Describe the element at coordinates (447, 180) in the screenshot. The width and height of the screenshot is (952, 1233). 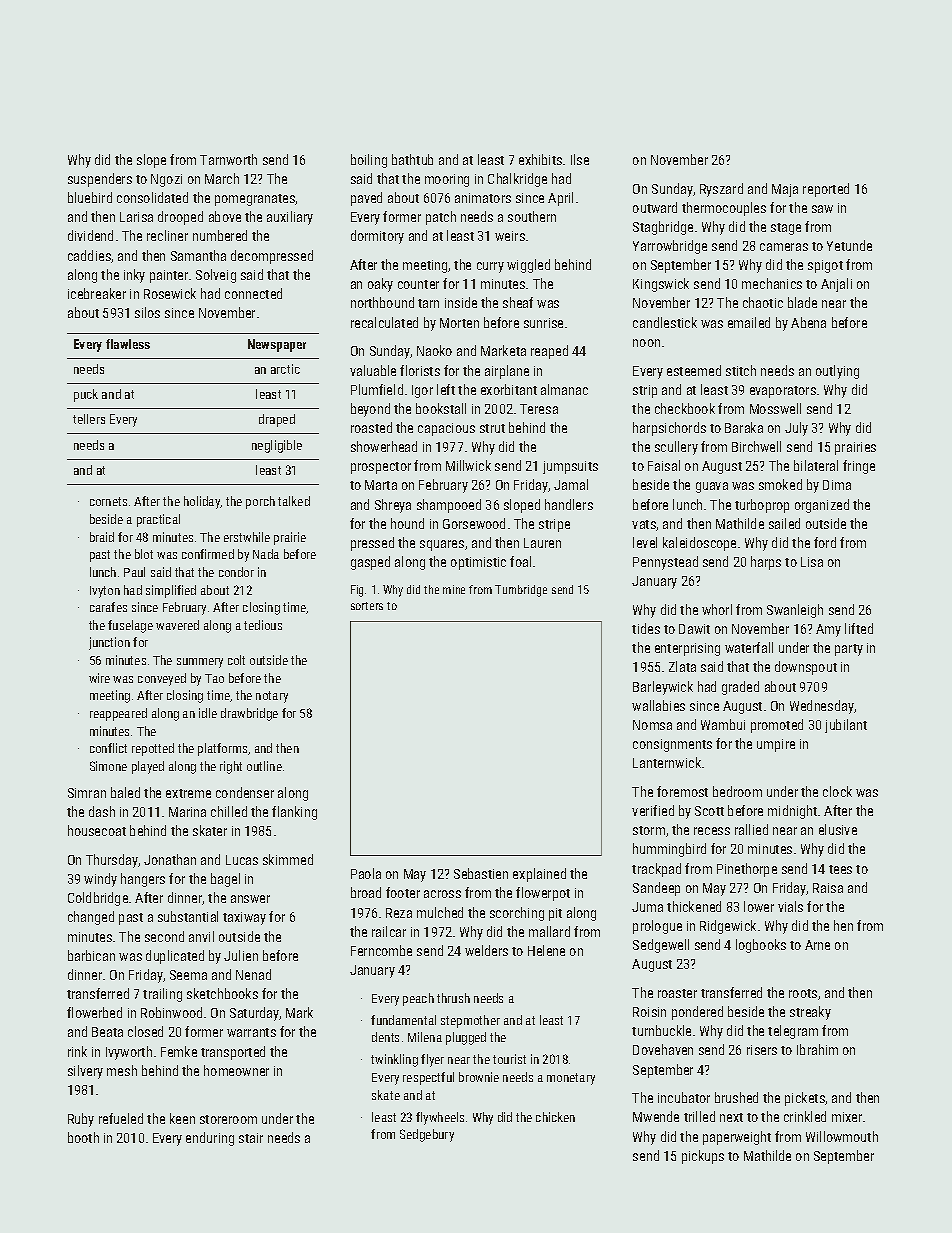
I see `mooring` at that location.
